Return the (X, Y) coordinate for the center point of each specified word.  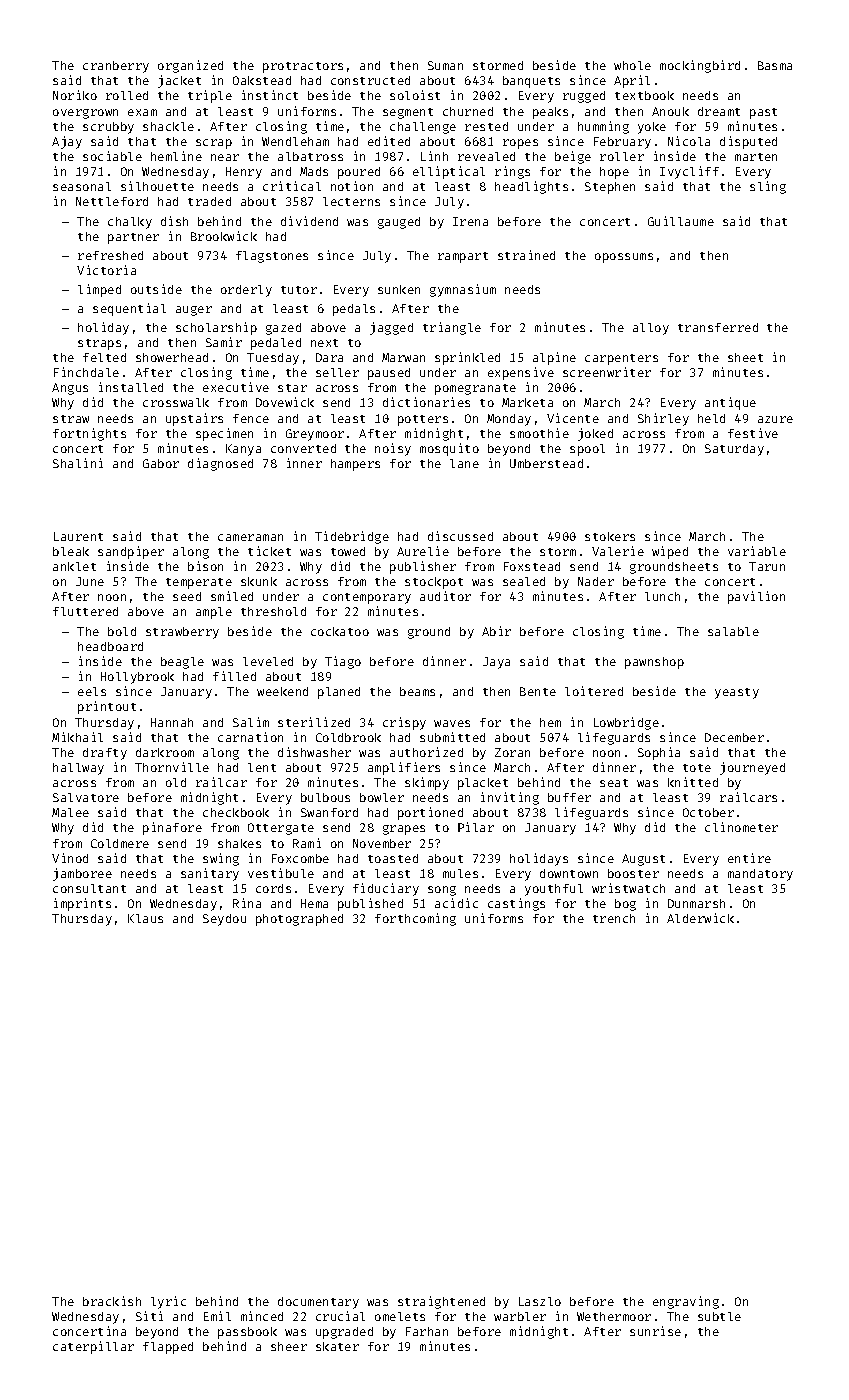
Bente (538, 691)
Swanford (329, 812)
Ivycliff (689, 172)
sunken (399, 289)
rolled (127, 95)
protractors (303, 67)
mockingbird (700, 66)
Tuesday (273, 359)
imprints (82, 904)
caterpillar (93, 1347)
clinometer (741, 827)
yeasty (737, 693)
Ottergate (281, 829)
